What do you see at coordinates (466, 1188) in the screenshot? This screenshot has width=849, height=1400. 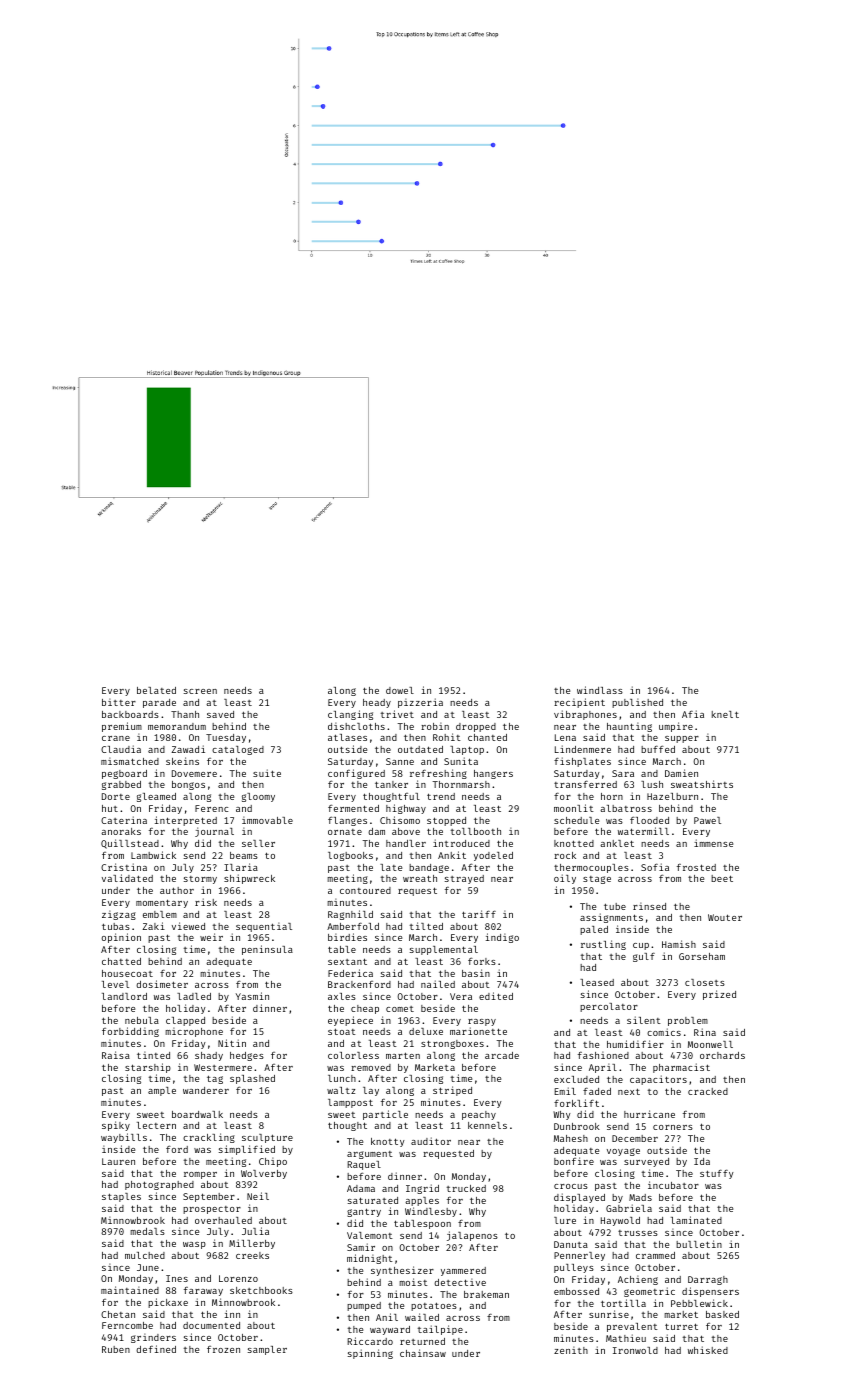 I see `trucked` at bounding box center [466, 1188].
